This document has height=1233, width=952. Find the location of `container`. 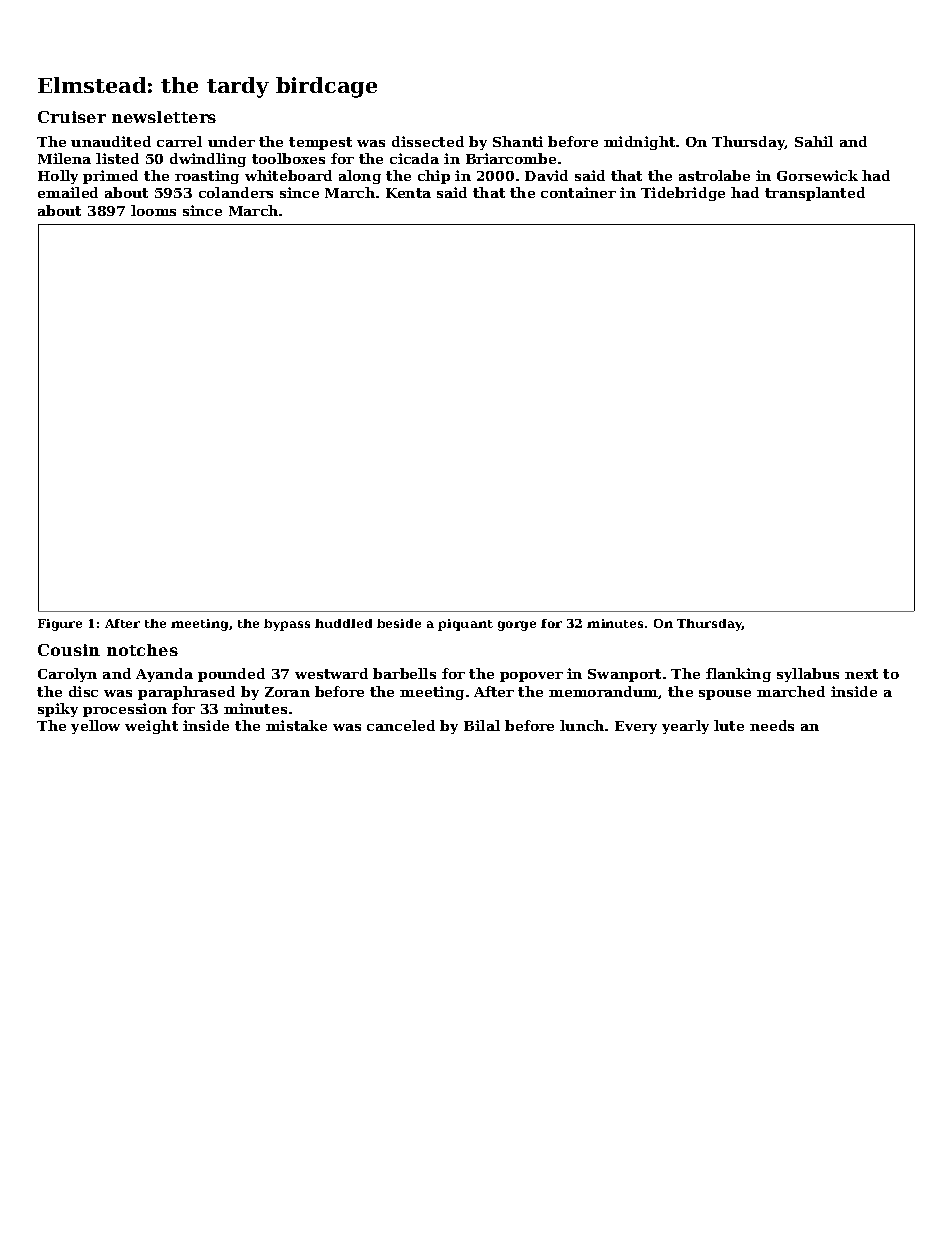

container is located at coordinates (578, 192).
